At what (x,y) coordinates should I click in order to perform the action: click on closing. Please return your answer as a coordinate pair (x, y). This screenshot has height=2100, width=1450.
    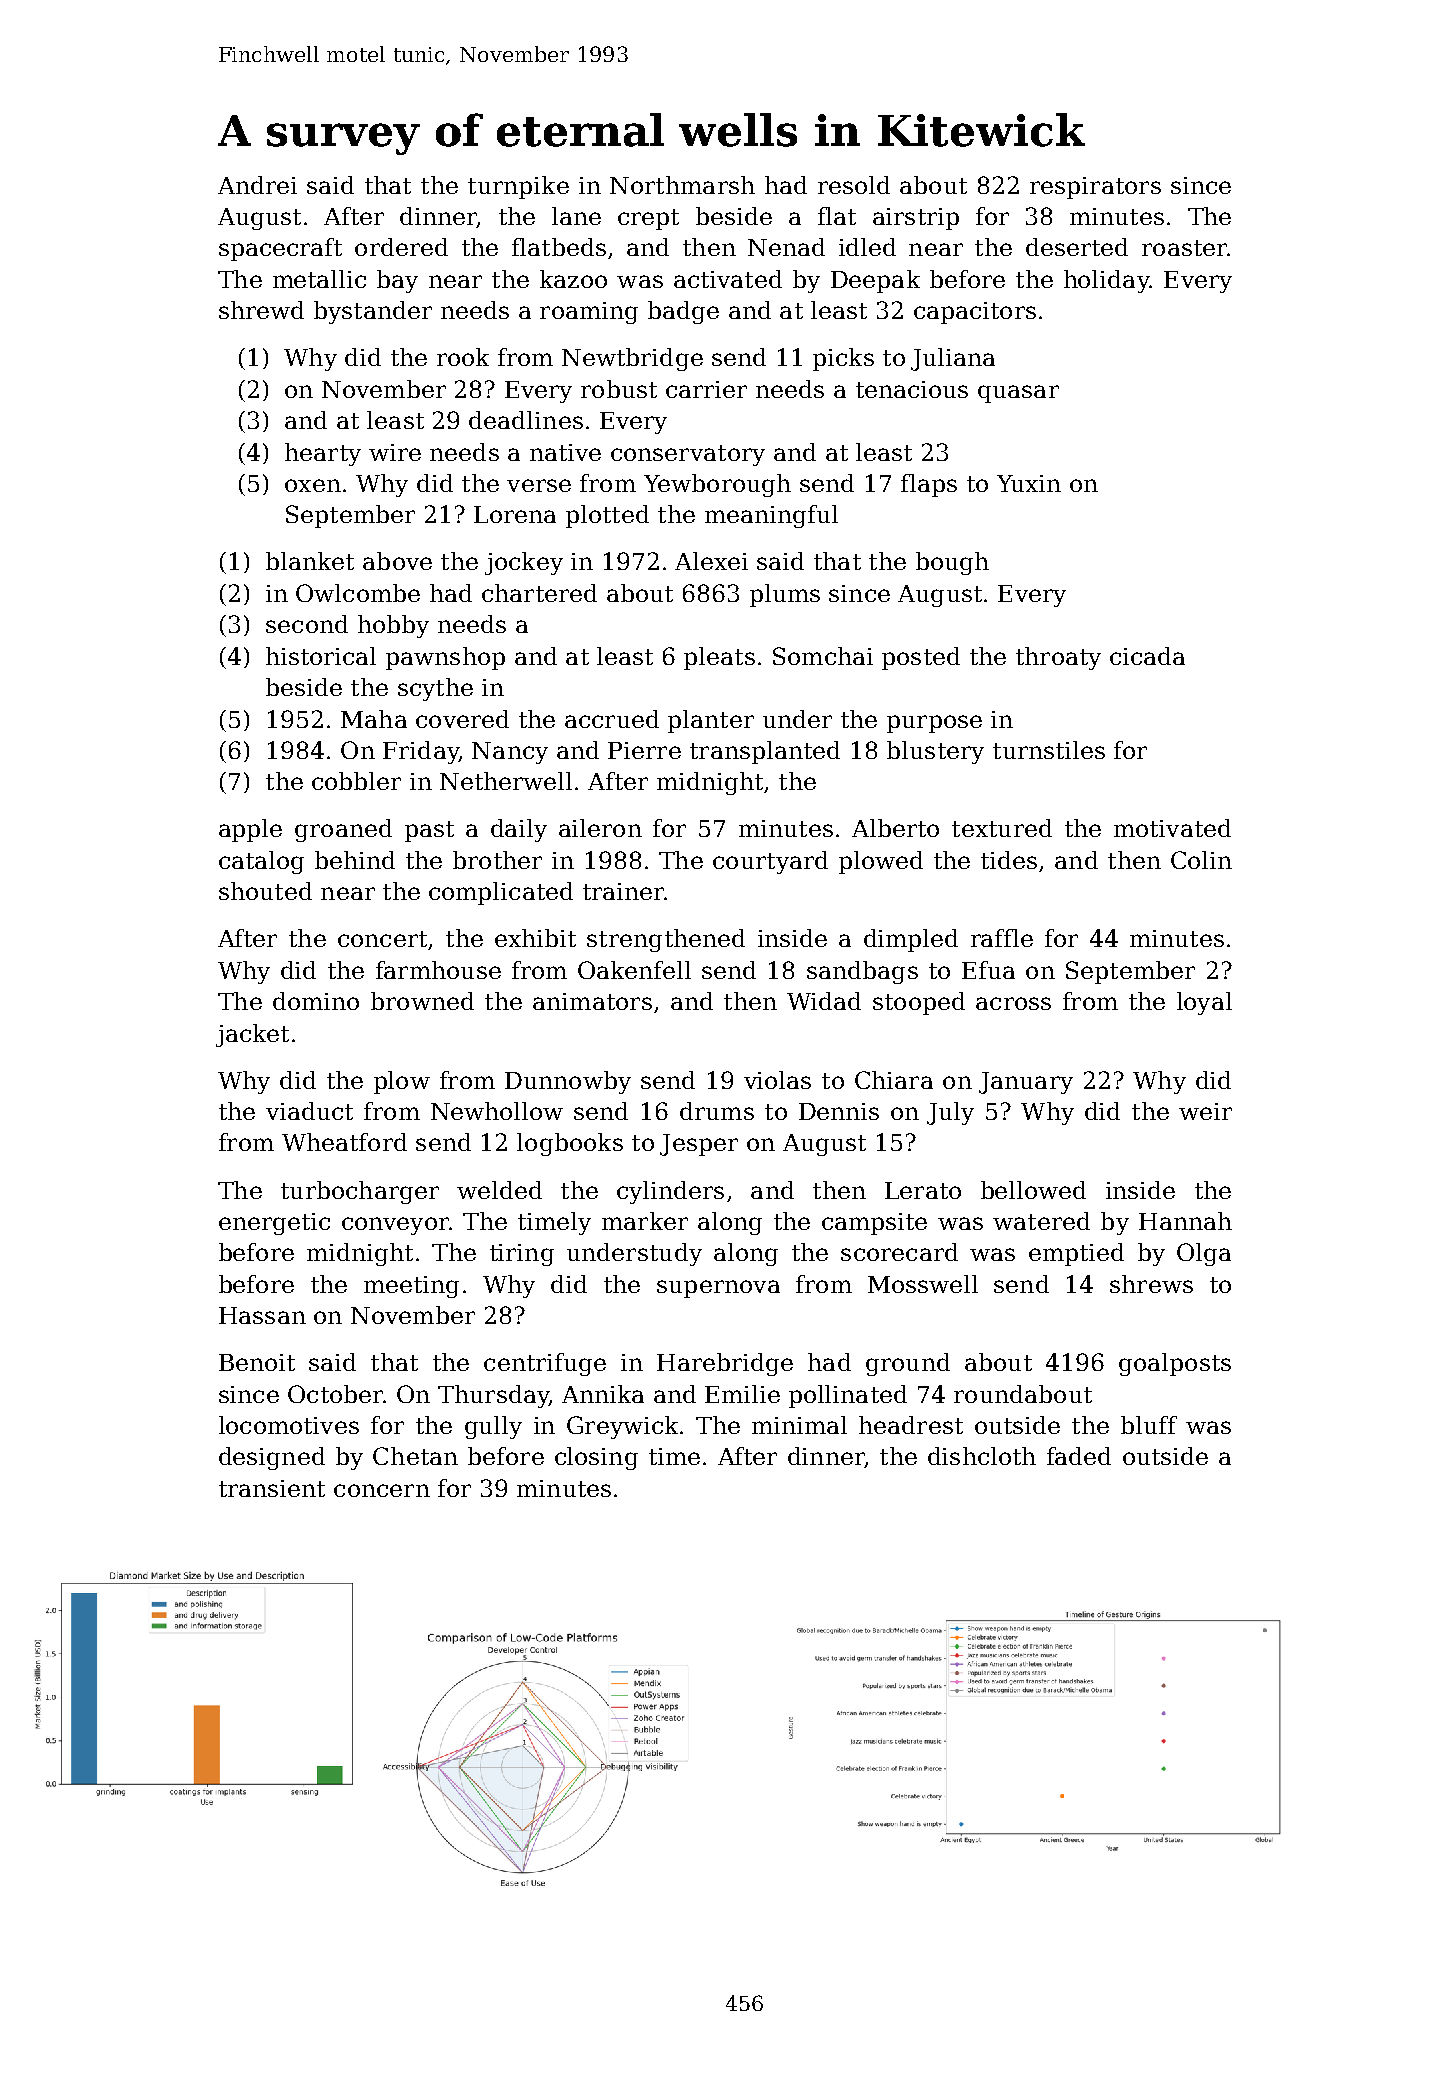
    Looking at the image, I should click on (596, 1458).
